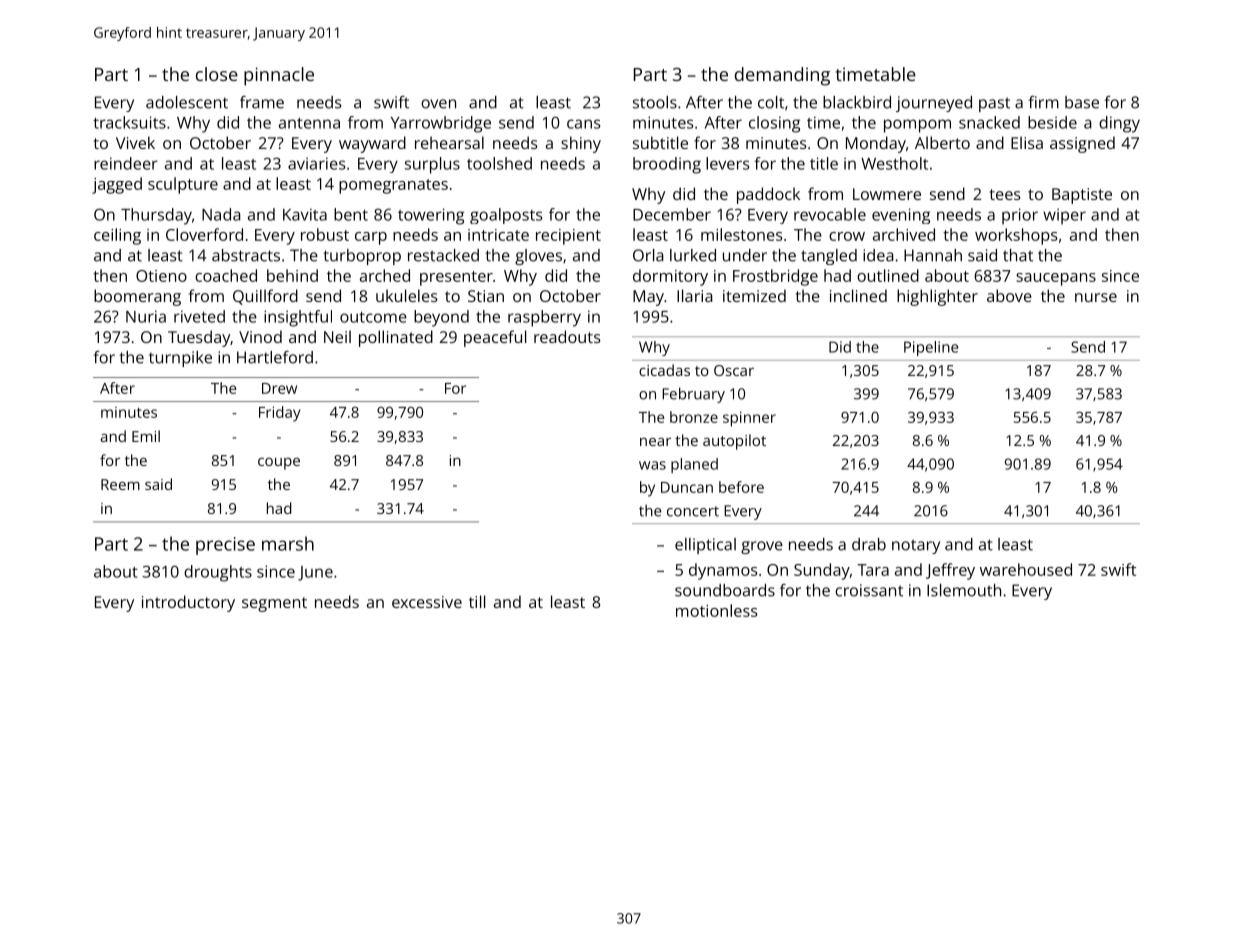 This screenshot has height=952, width=1233. I want to click on introductory, so click(188, 603).
